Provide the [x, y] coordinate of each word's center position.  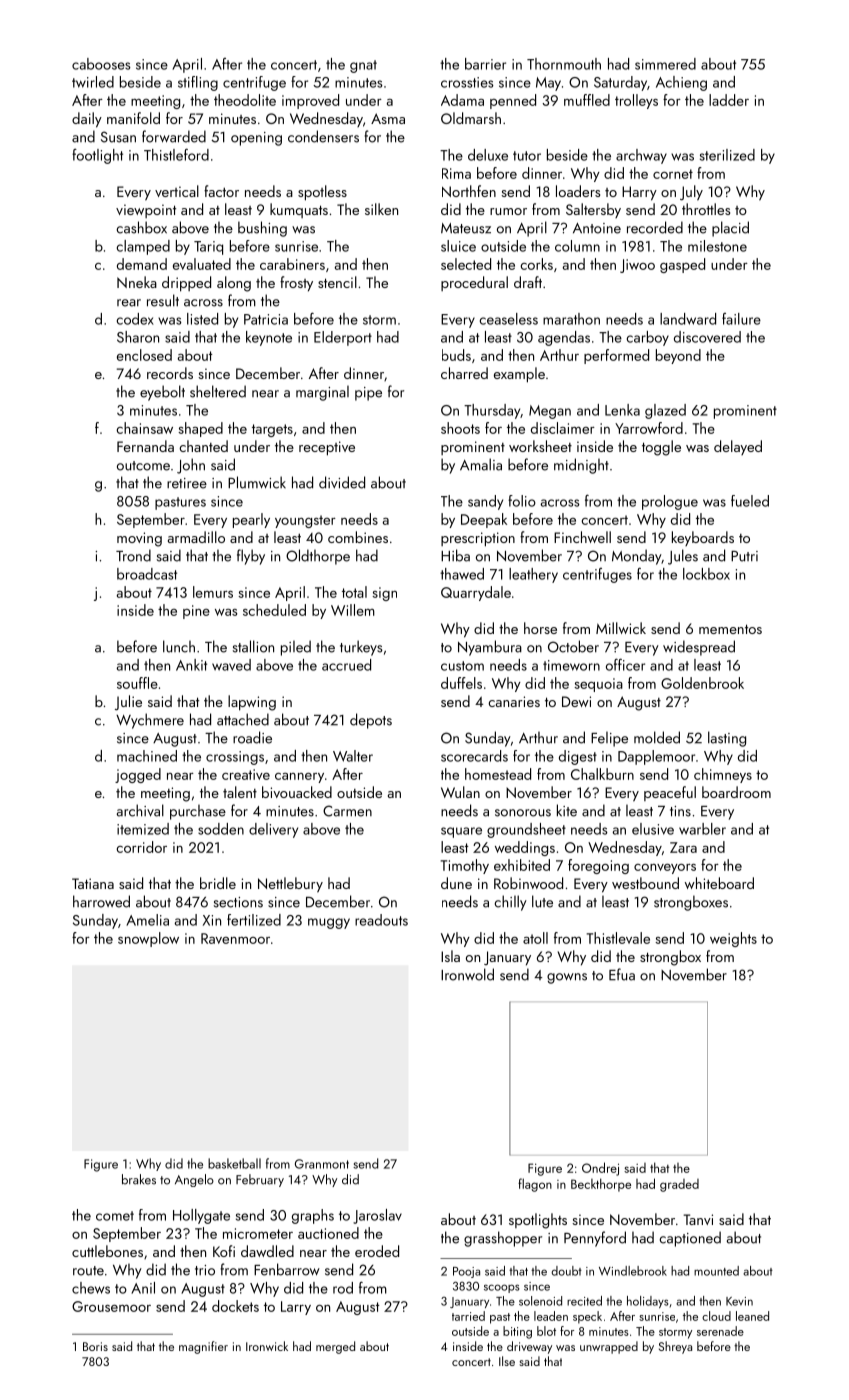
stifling [198, 83]
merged [335, 1347]
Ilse [507, 1361]
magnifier [203, 1347]
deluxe [488, 155]
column [577, 246]
